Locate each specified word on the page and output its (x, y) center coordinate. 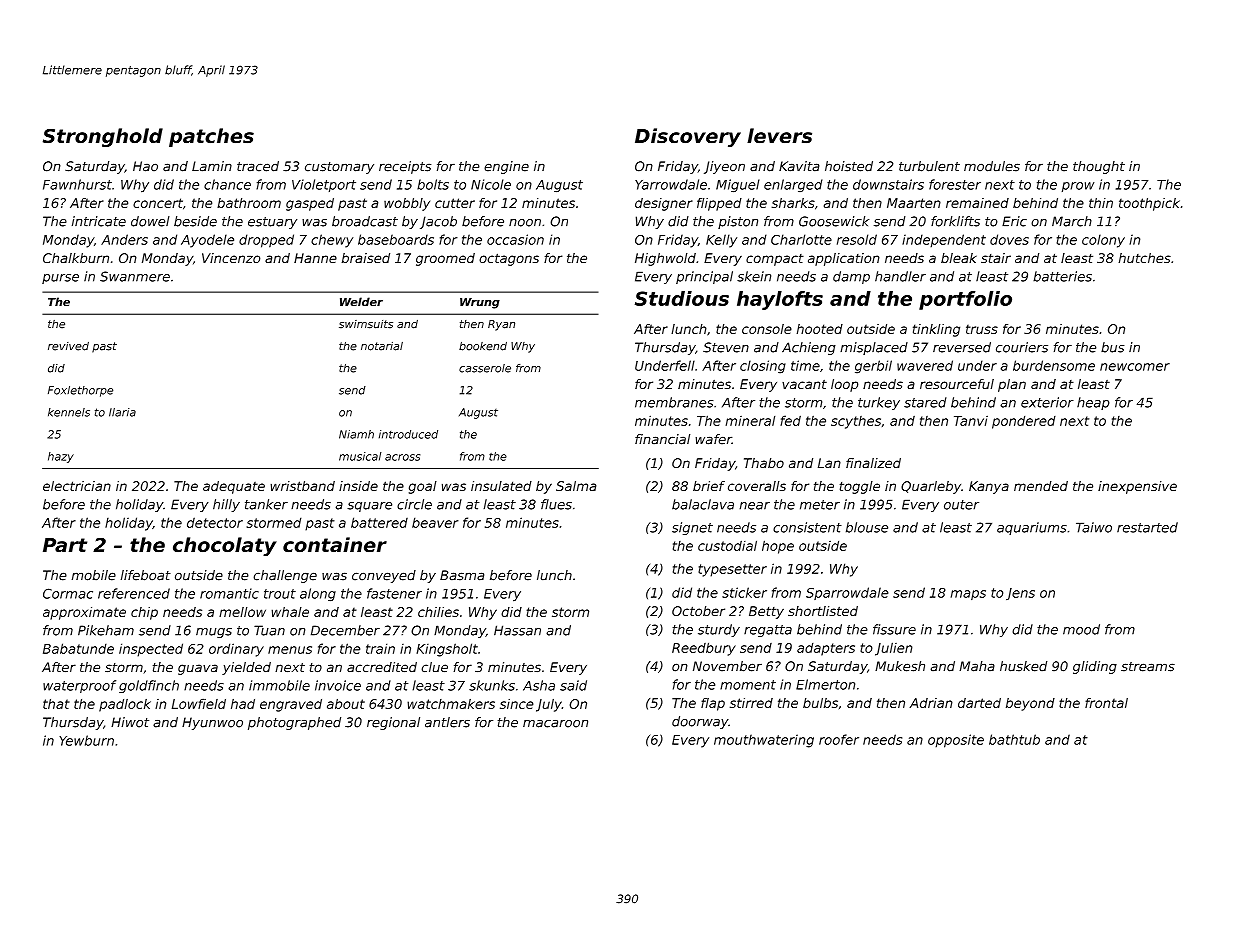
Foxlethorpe (80, 391)
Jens (1020, 594)
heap (1093, 403)
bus (1112, 347)
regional (393, 723)
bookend (483, 346)
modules (992, 166)
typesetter (732, 570)
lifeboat (146, 575)
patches (211, 137)
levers (779, 136)
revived (68, 346)
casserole (485, 368)
